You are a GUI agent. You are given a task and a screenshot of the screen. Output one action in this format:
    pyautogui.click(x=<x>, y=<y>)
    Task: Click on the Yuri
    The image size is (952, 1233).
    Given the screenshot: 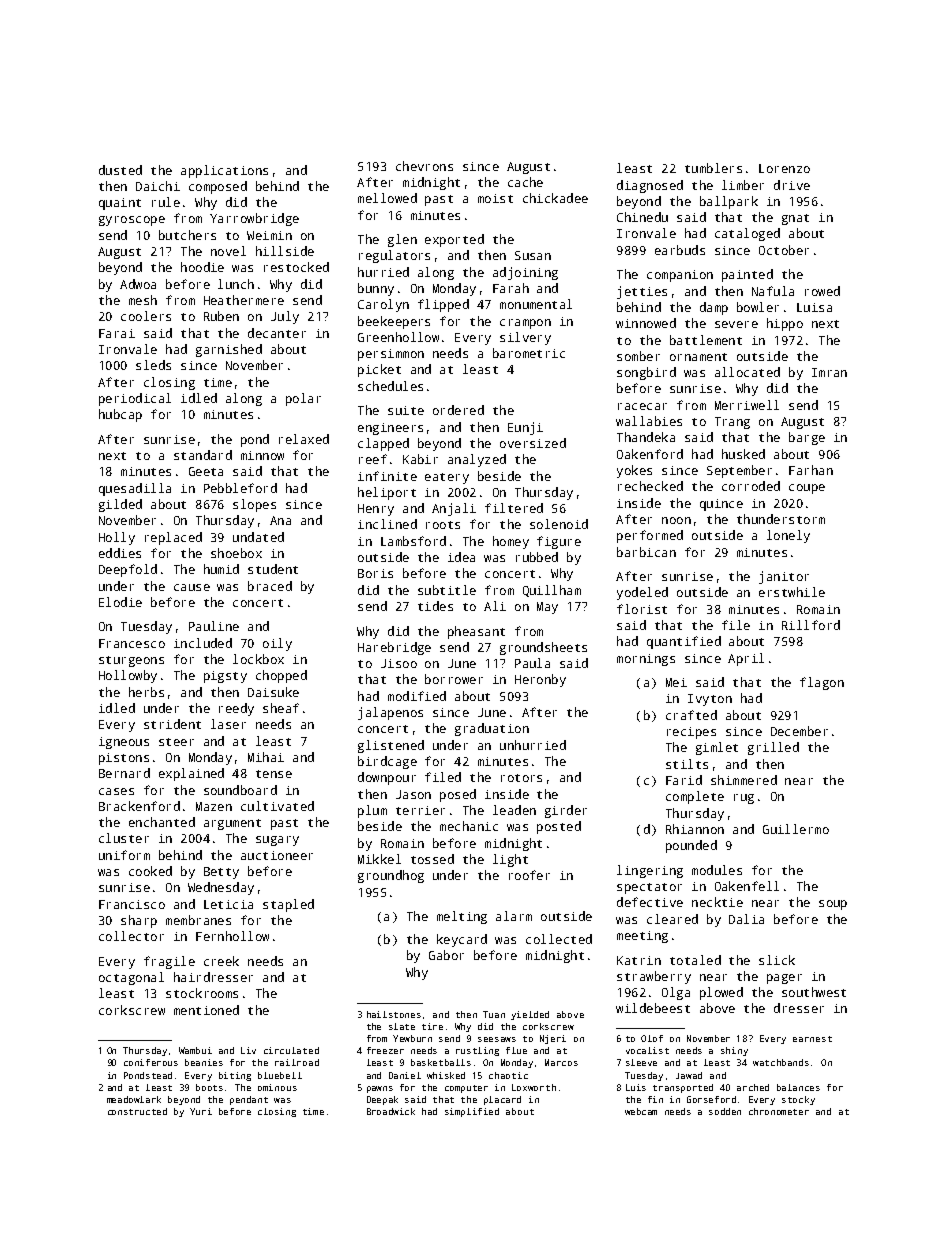 What is the action you would take?
    pyautogui.click(x=201, y=1111)
